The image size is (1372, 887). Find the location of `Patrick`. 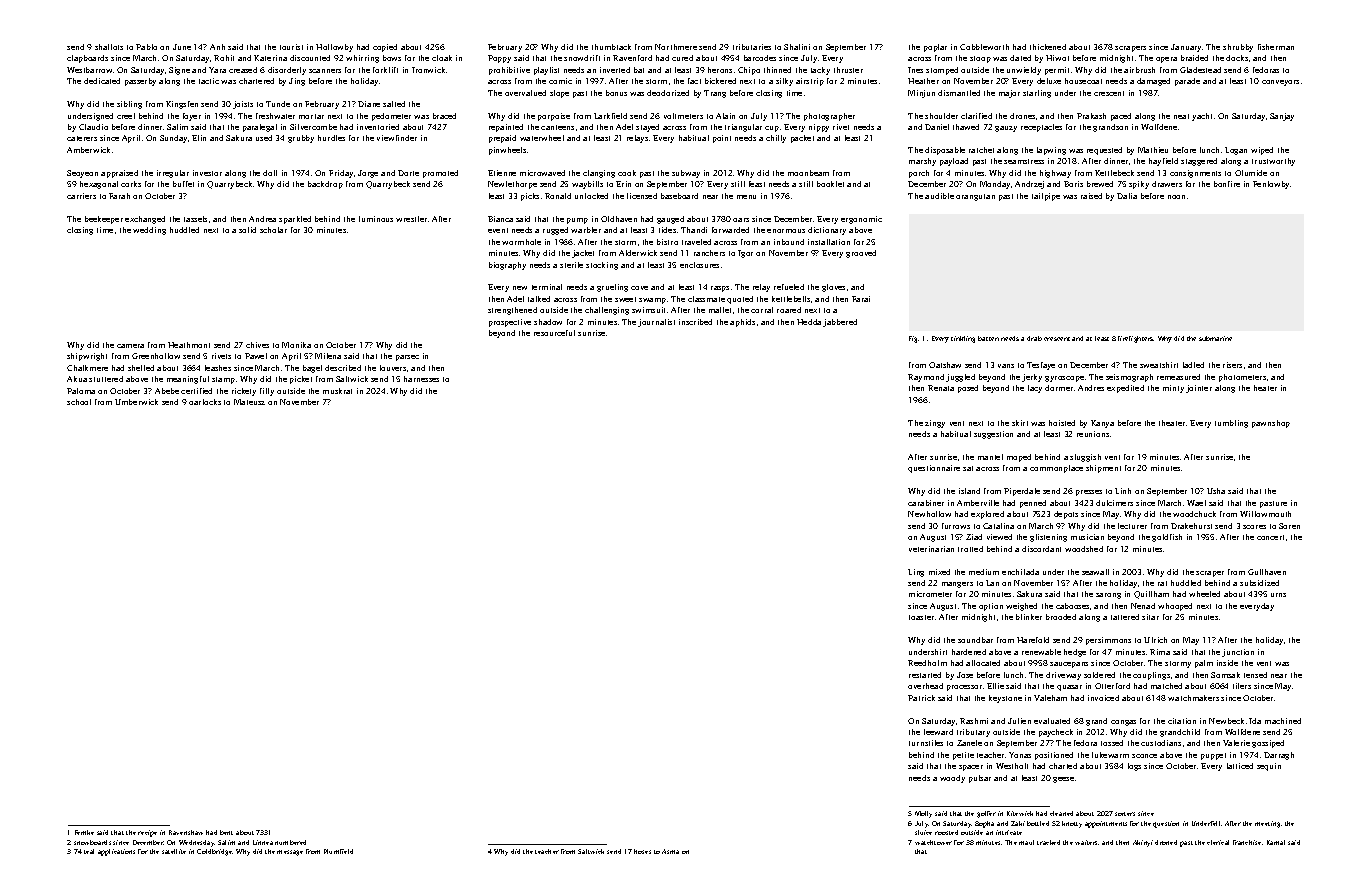

Patrick is located at coordinates (921, 698).
